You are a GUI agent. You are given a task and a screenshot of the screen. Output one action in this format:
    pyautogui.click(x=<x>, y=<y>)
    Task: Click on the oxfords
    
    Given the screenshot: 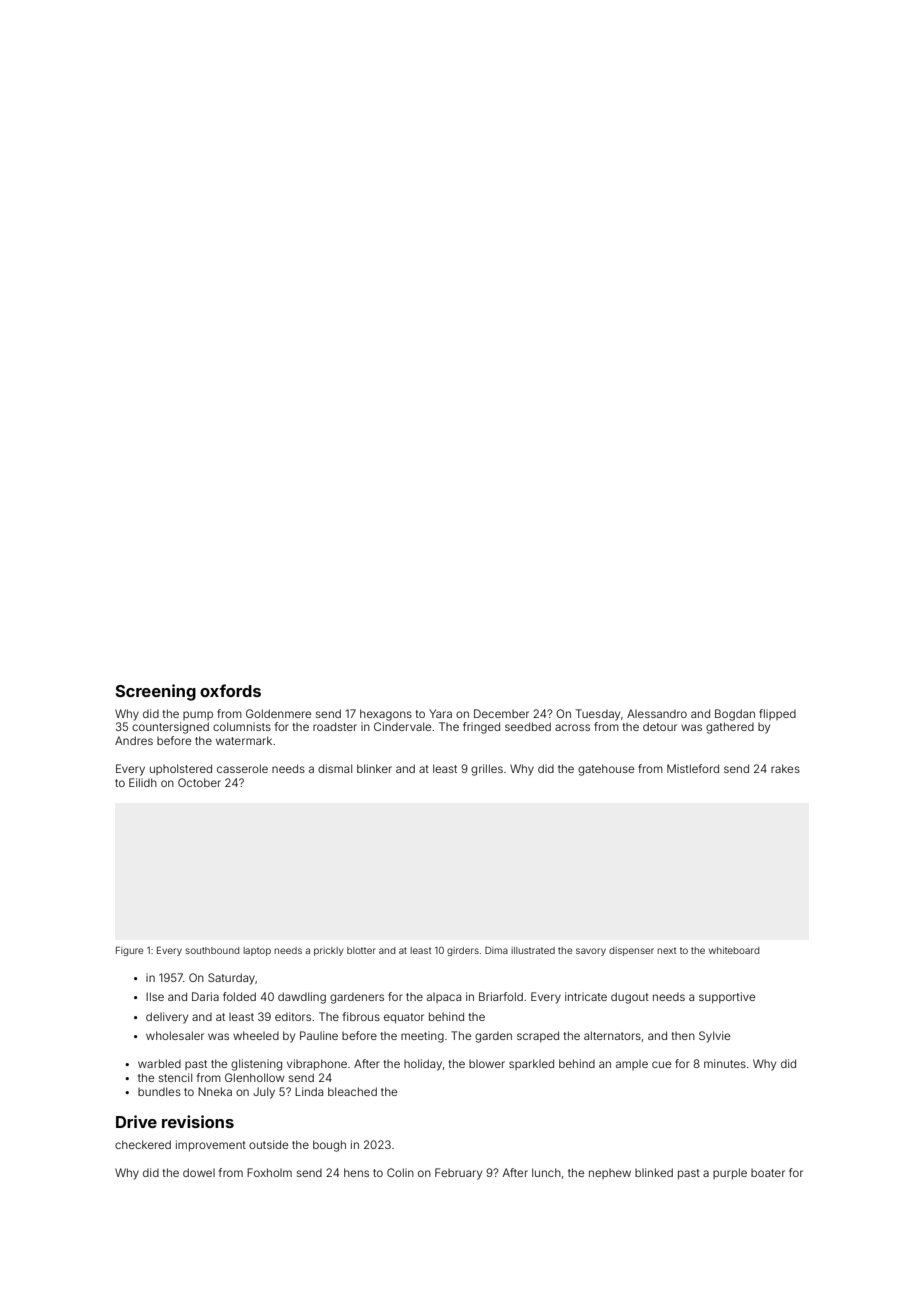 What is the action you would take?
    pyautogui.click(x=230, y=690)
